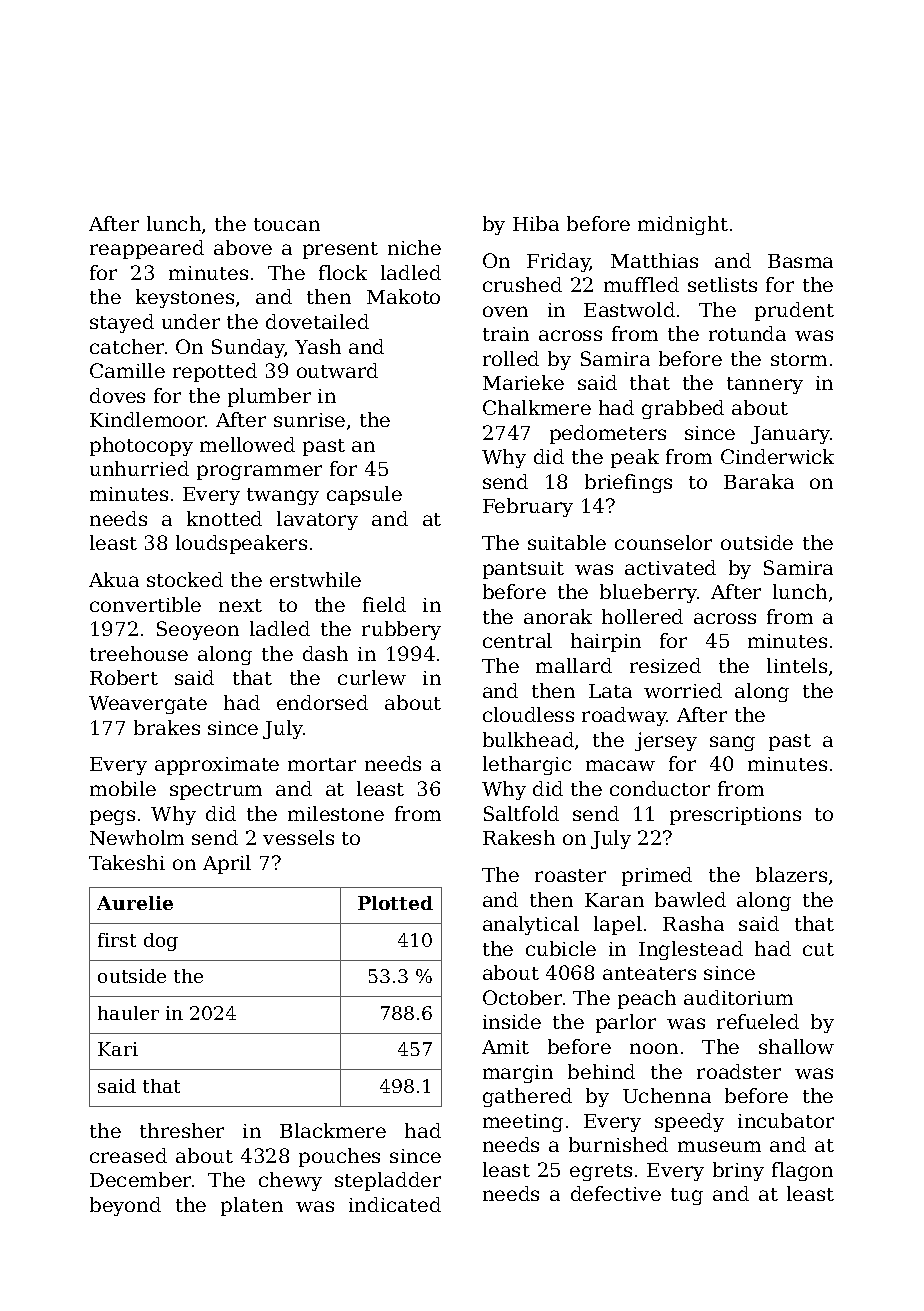 This document has width=924, height=1311. I want to click on egrets, so click(601, 1172).
